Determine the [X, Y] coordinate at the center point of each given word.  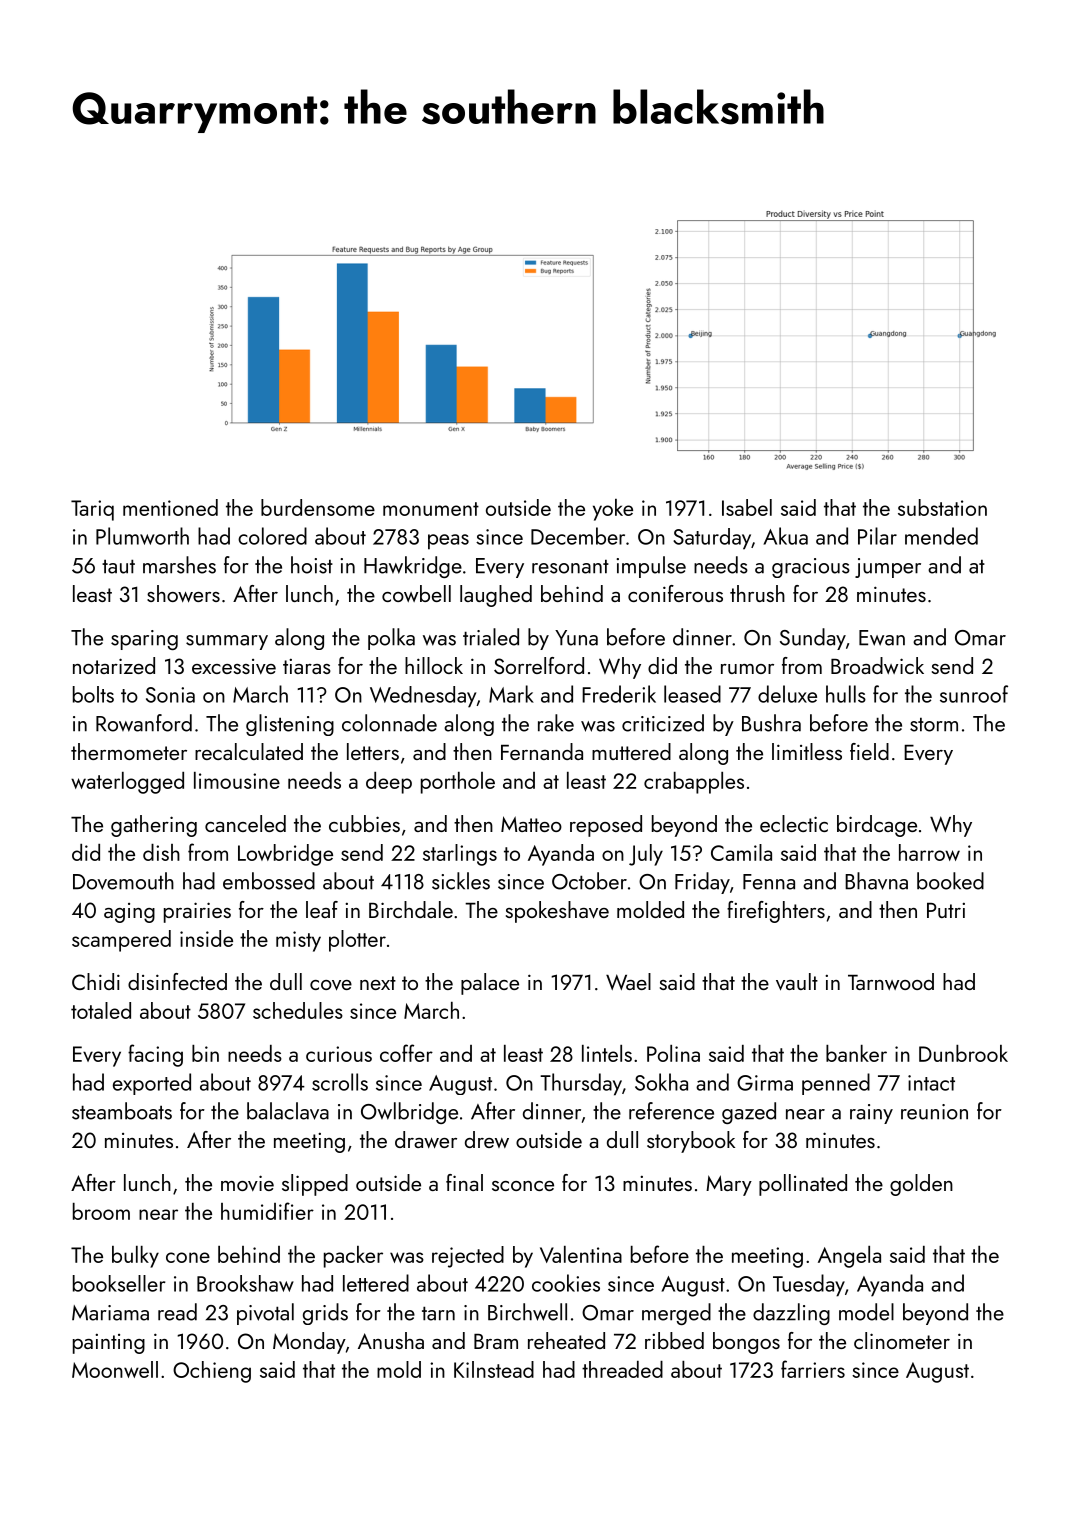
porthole [458, 783]
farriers [813, 1369]
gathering [154, 826]
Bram [496, 1341]
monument [431, 509]
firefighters [776, 912]
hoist [312, 565]
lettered [376, 1283]
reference [671, 1111]
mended [941, 536]
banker [856, 1053]
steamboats [122, 1111]
